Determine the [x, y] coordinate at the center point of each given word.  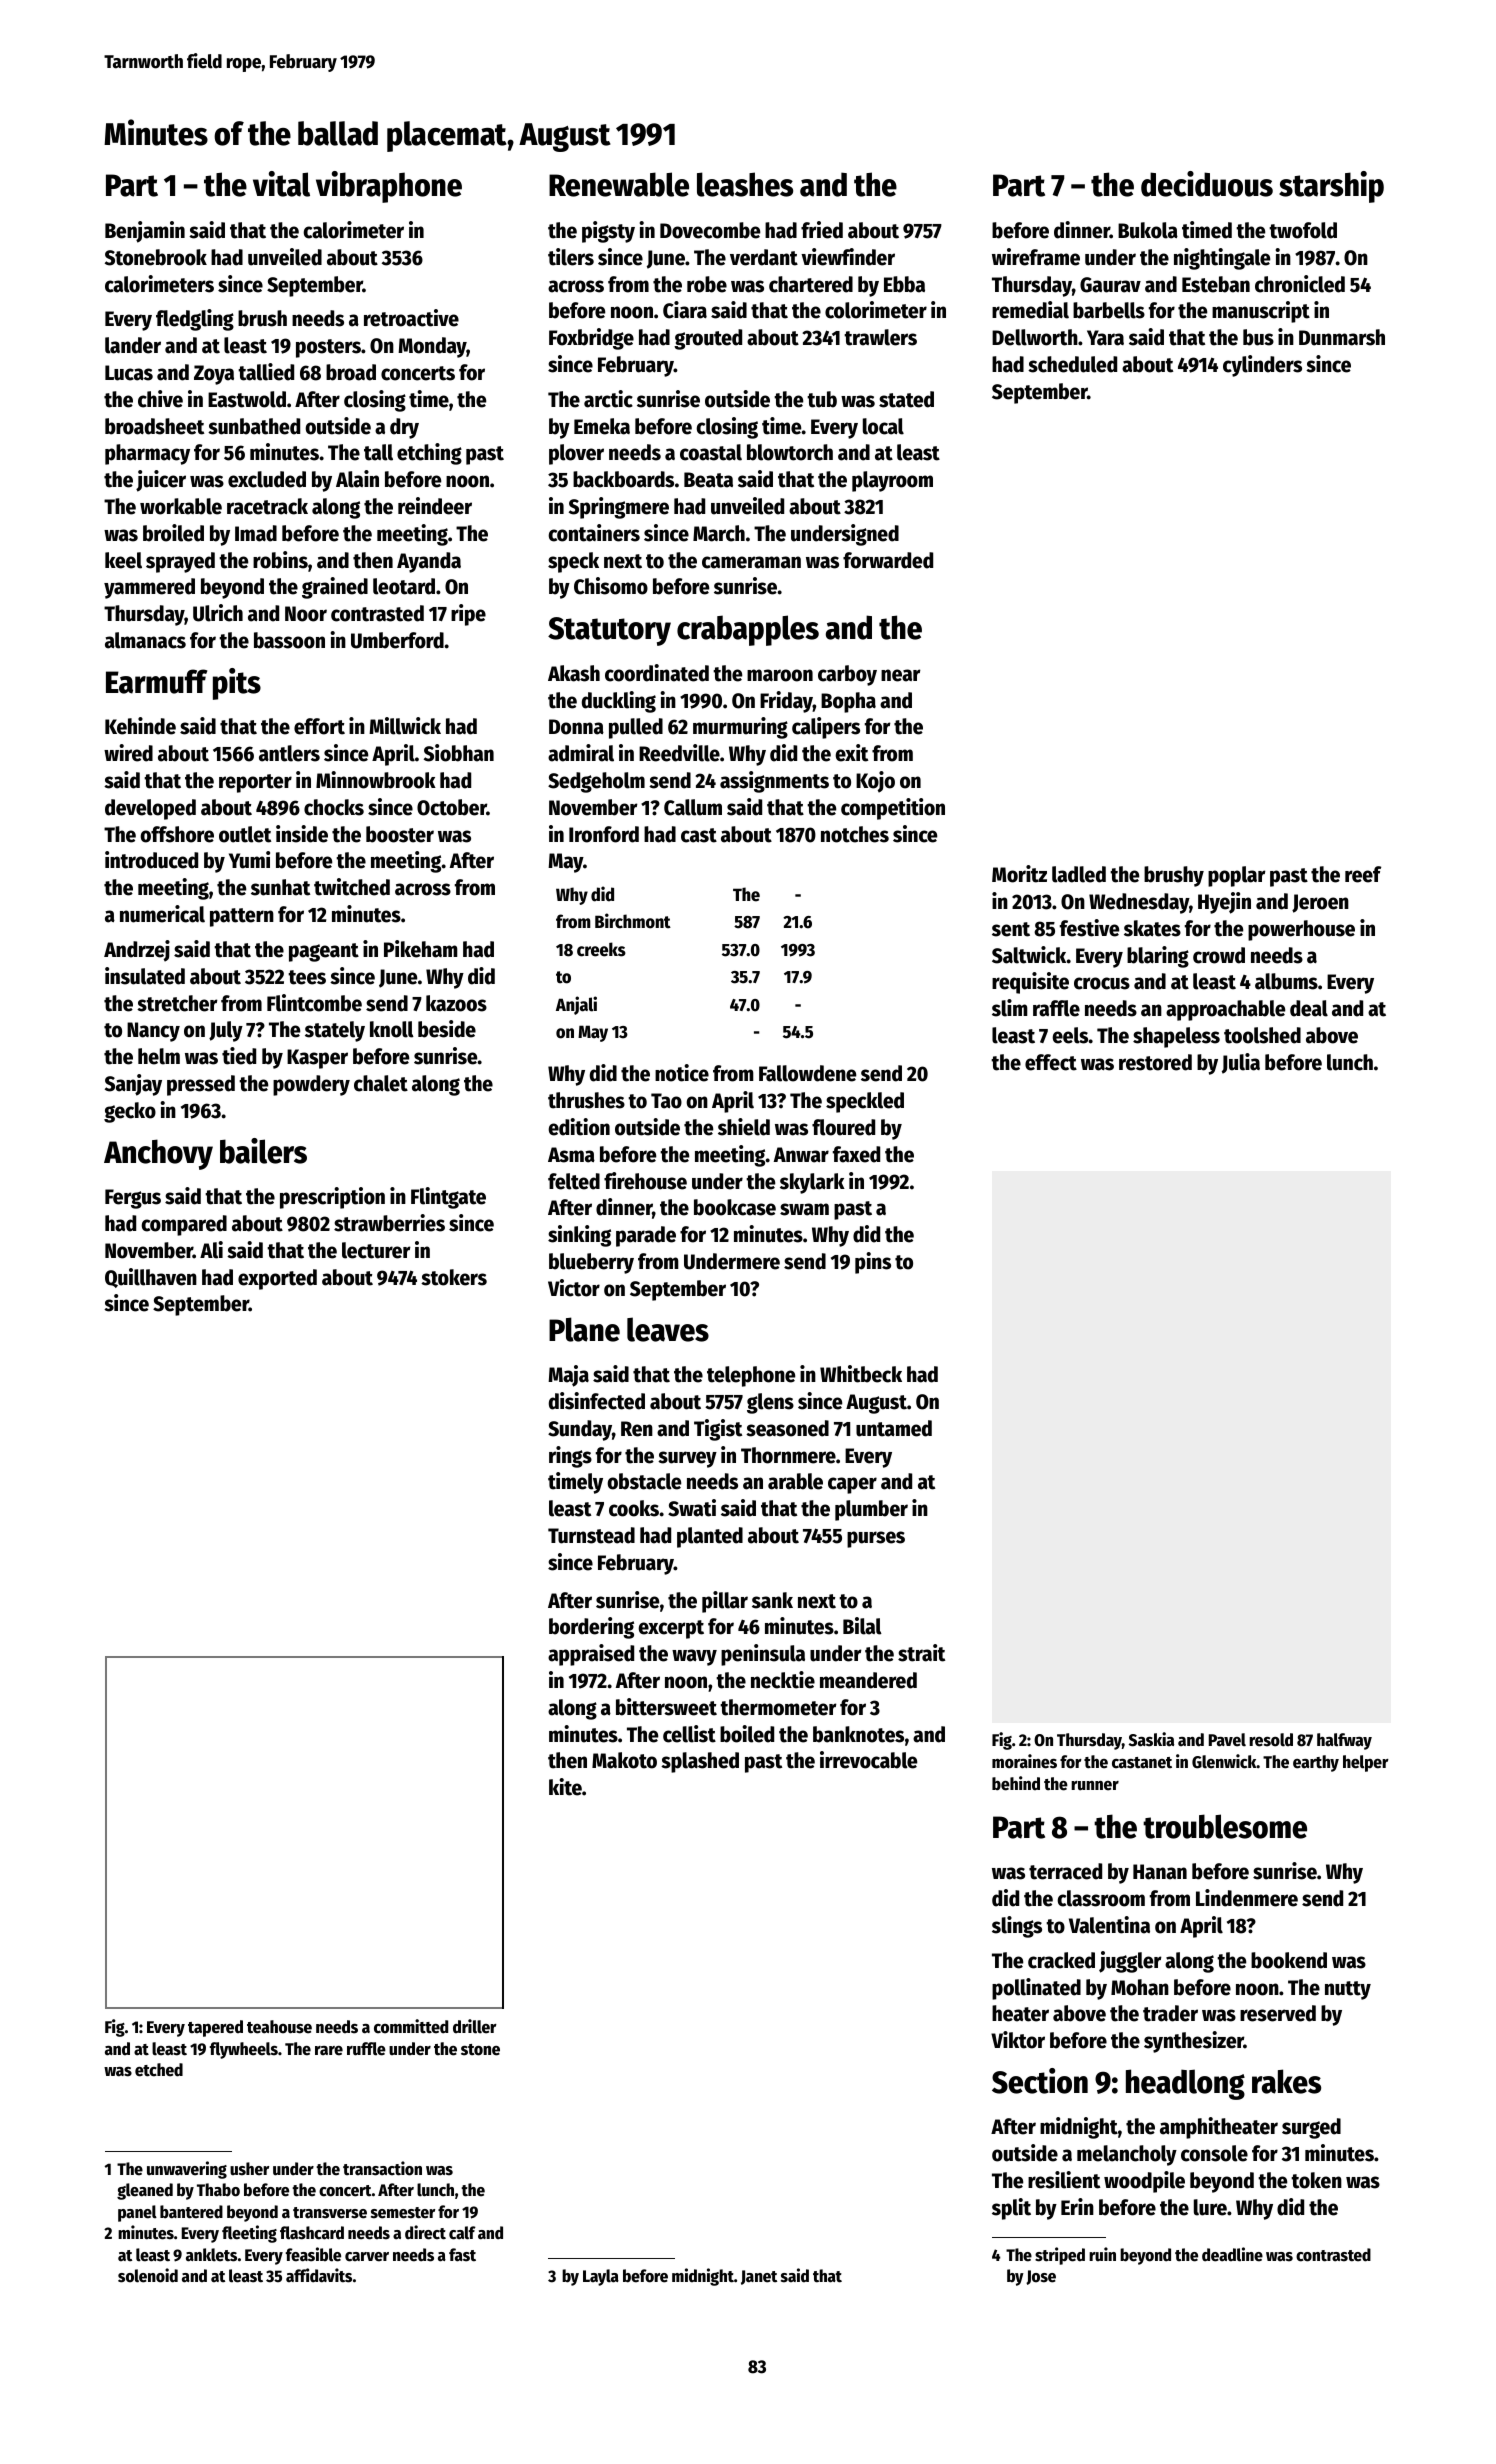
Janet [759, 2277]
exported [277, 1279]
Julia [1241, 1063]
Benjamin [145, 232]
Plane [584, 1329]
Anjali [576, 1005]
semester [403, 2213]
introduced [151, 860]
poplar [1237, 876]
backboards [623, 479]
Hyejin [1224, 903]
